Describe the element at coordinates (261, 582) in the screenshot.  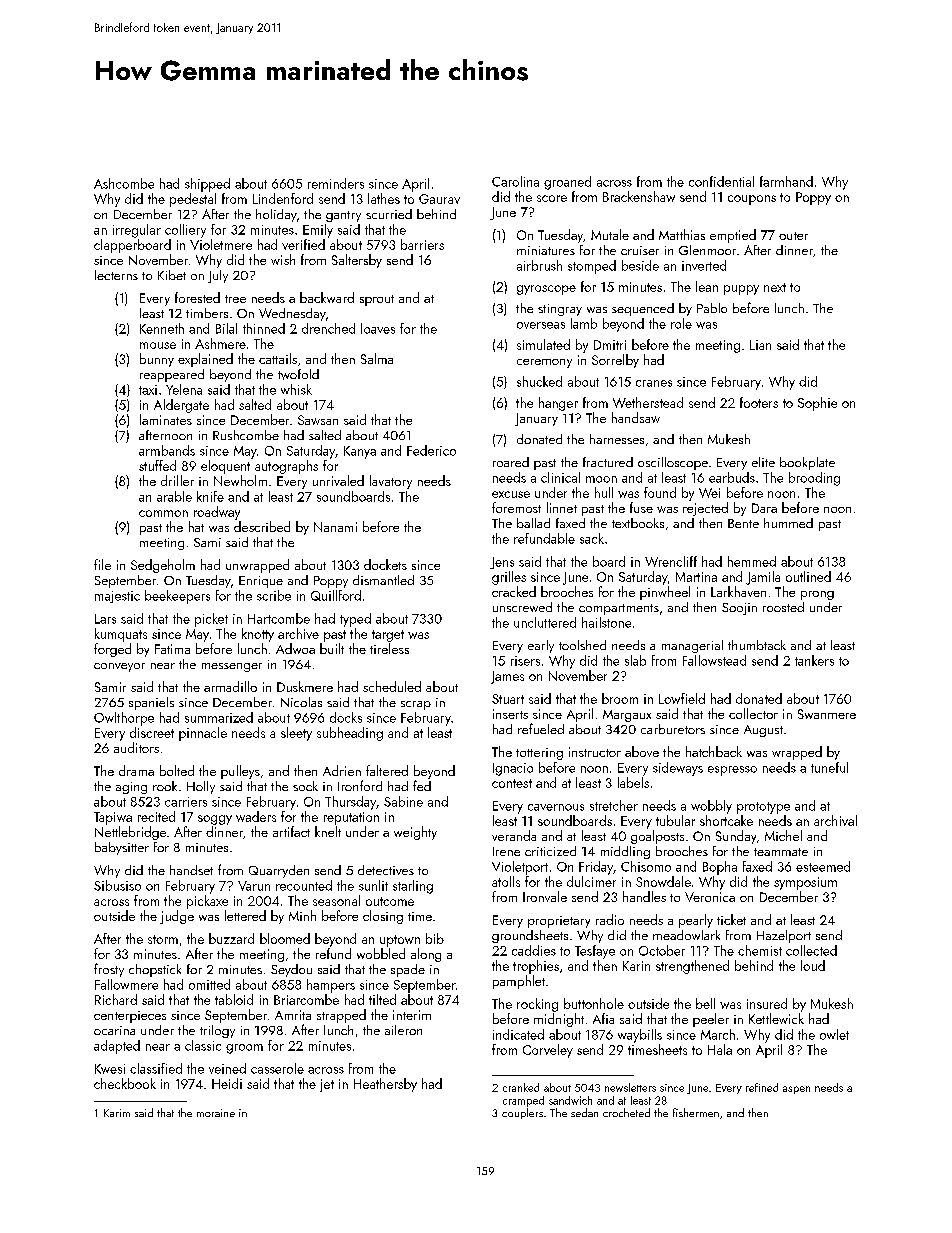
I see `Enrique` at that location.
